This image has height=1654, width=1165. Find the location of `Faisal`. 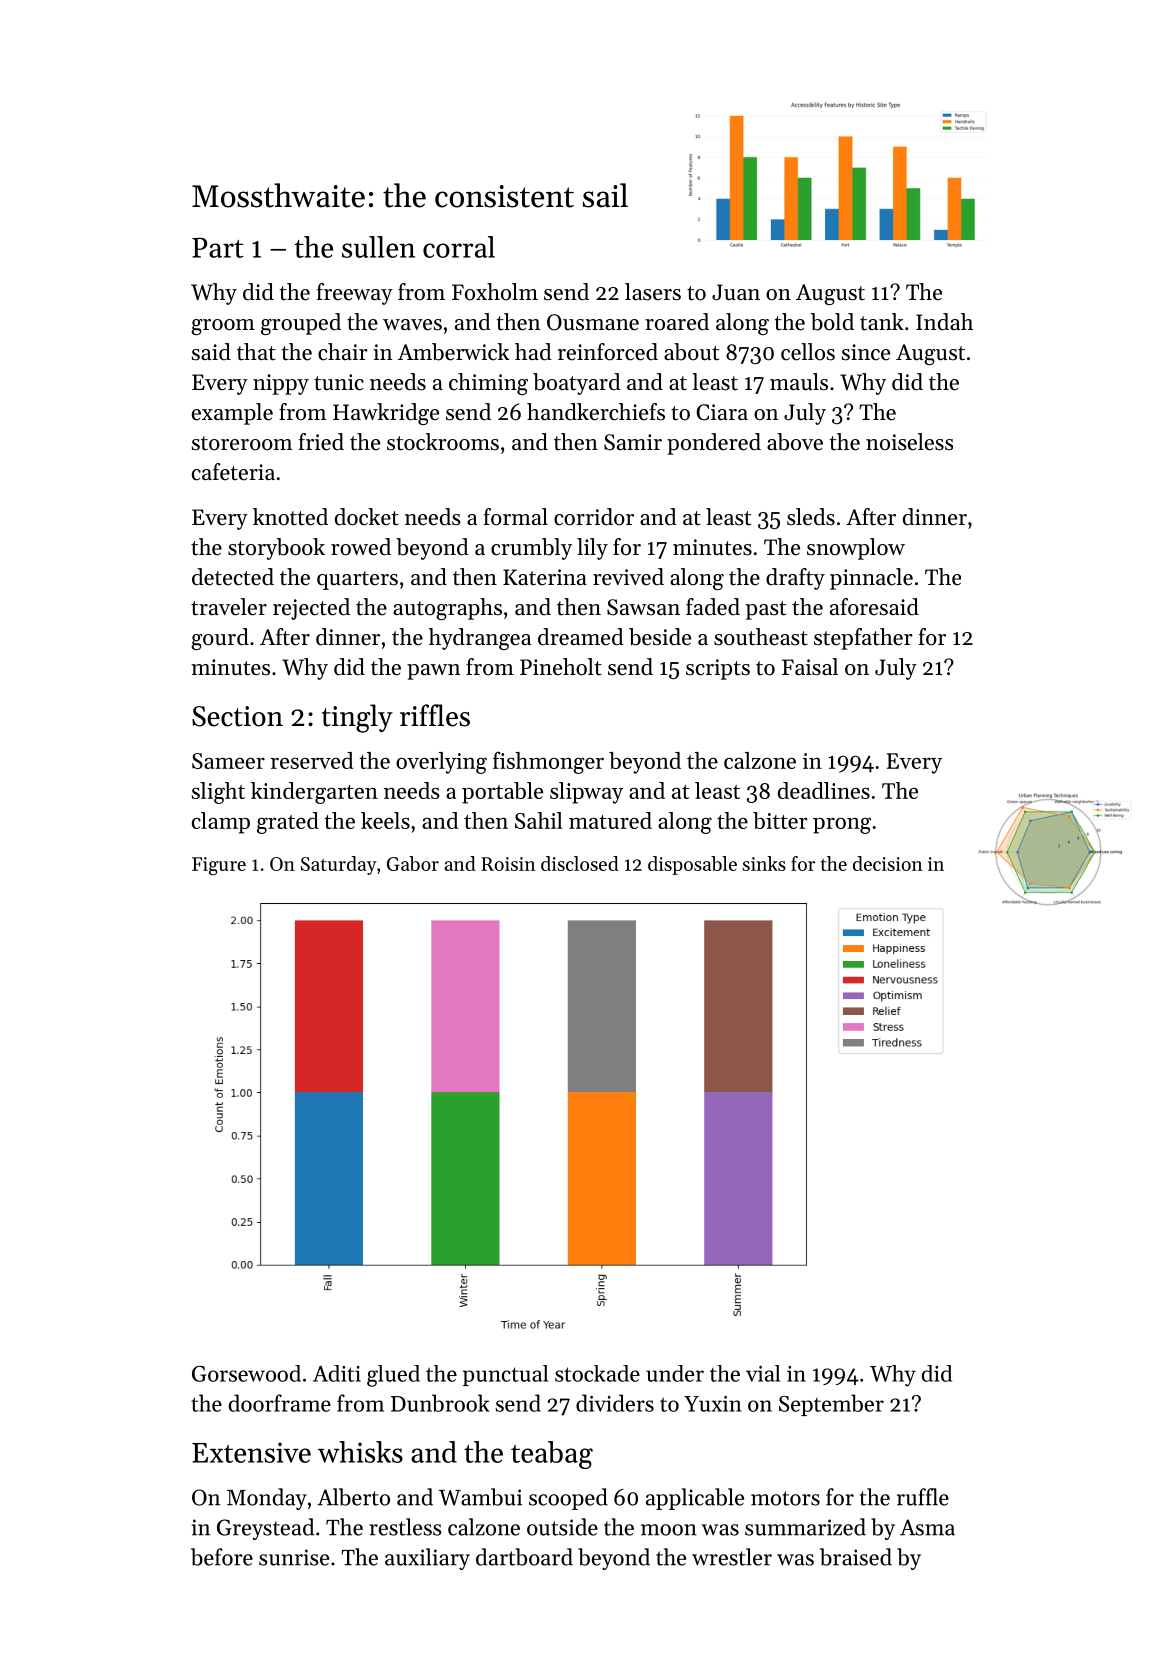

Faisal is located at coordinates (810, 667).
